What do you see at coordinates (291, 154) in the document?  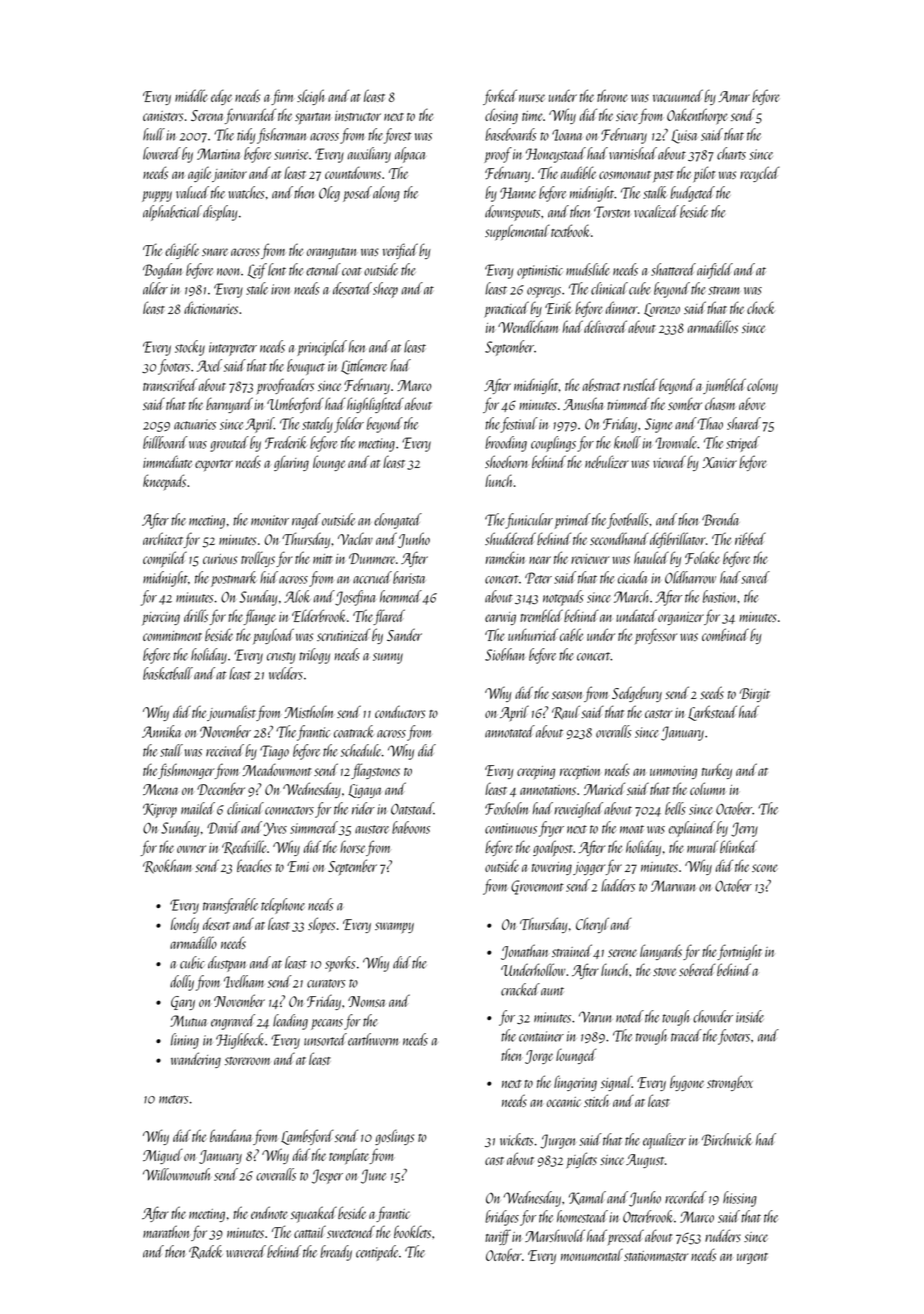 I see `sunrise` at bounding box center [291, 154].
